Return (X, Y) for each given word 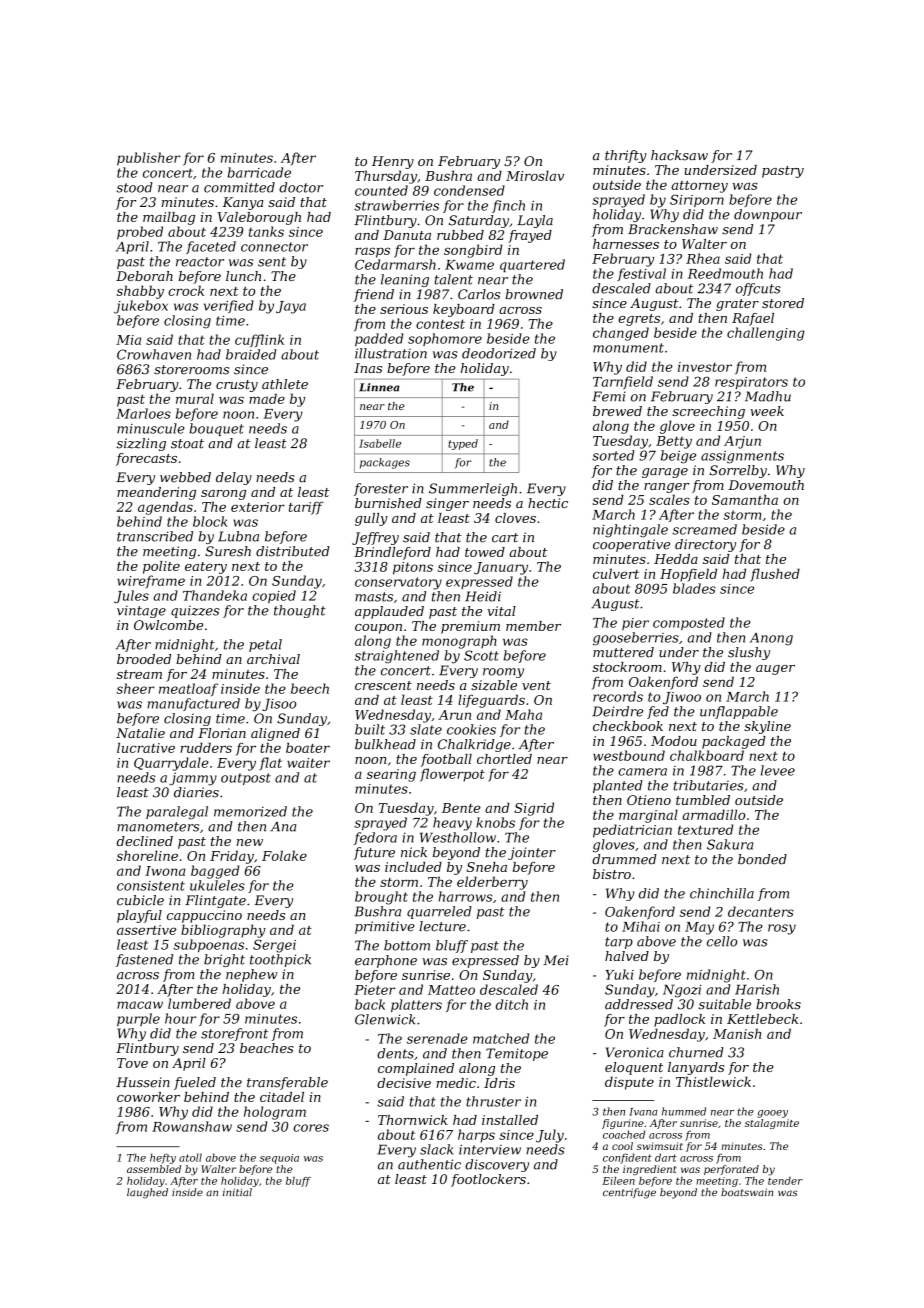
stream (139, 674)
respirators (751, 383)
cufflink (259, 341)
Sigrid (534, 809)
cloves (515, 518)
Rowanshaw (192, 1126)
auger (775, 670)
